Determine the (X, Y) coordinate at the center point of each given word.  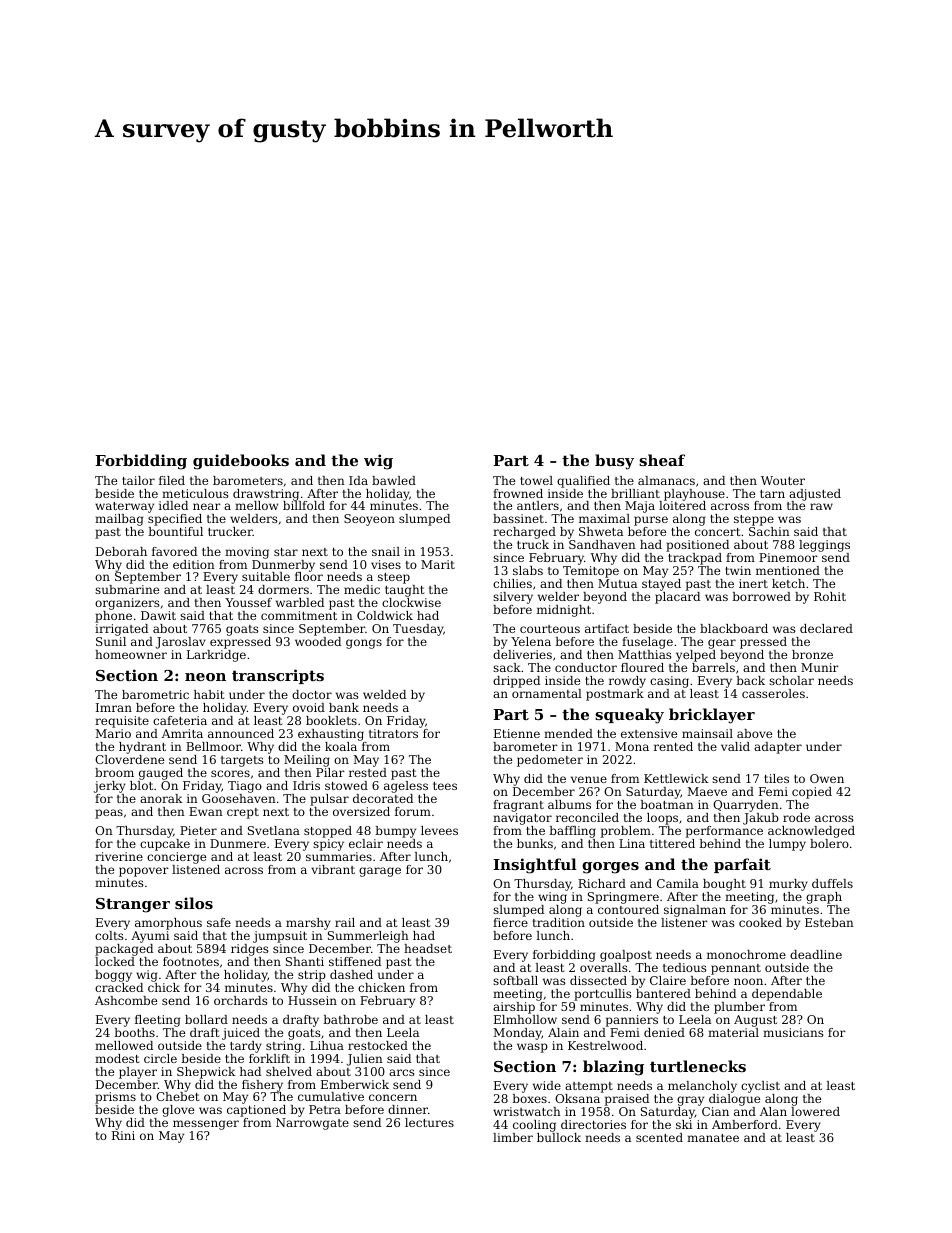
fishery (262, 1086)
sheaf (662, 460)
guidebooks (241, 462)
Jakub (761, 819)
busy (614, 462)
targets (242, 761)
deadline (816, 954)
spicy (328, 845)
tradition (559, 922)
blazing (613, 1068)
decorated (383, 798)
